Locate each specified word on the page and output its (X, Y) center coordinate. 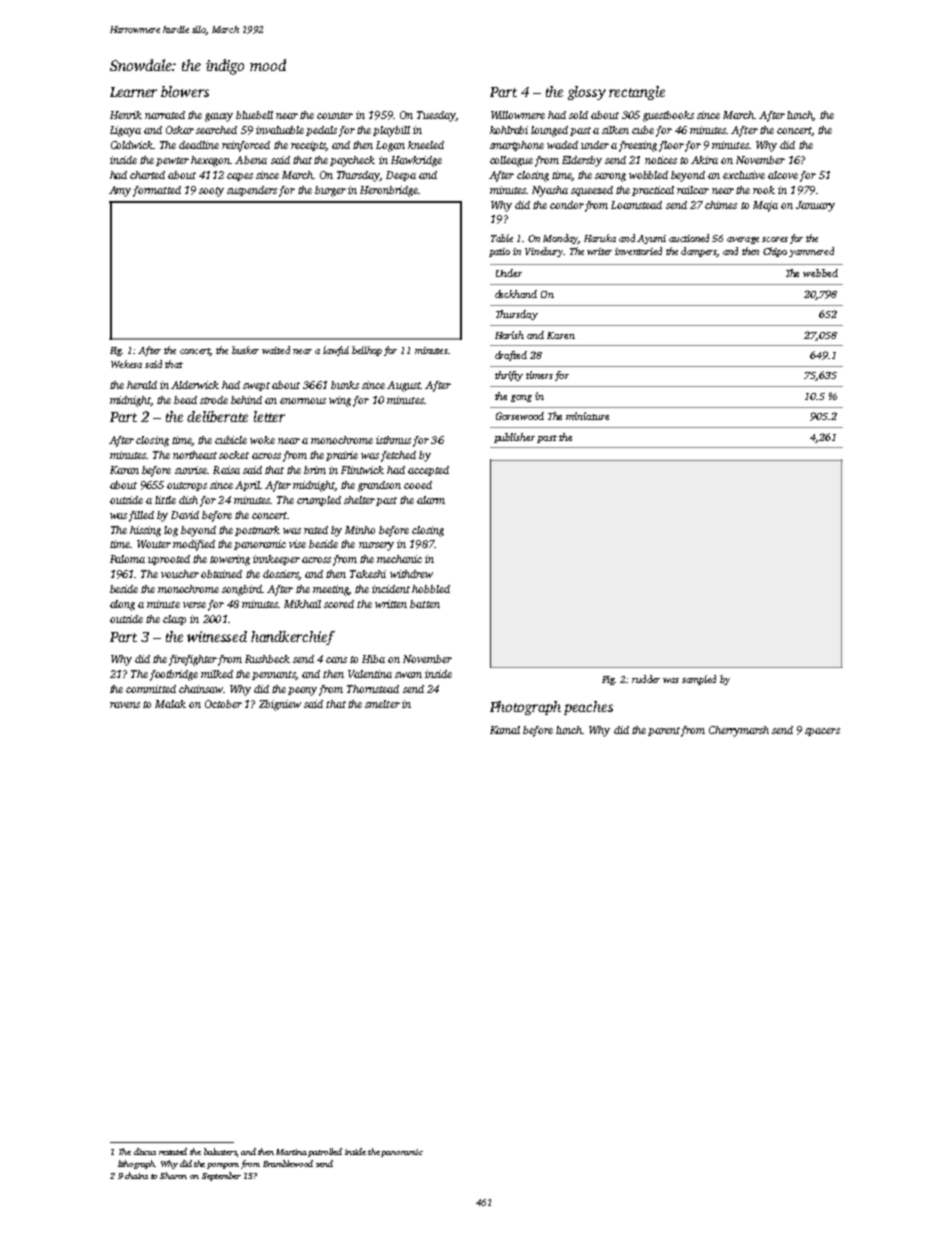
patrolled (325, 1152)
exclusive (744, 175)
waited (276, 350)
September (221, 1176)
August (404, 386)
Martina (291, 1152)
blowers (185, 91)
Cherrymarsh (739, 731)
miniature (587, 416)
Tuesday (436, 116)
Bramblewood (288, 1163)
